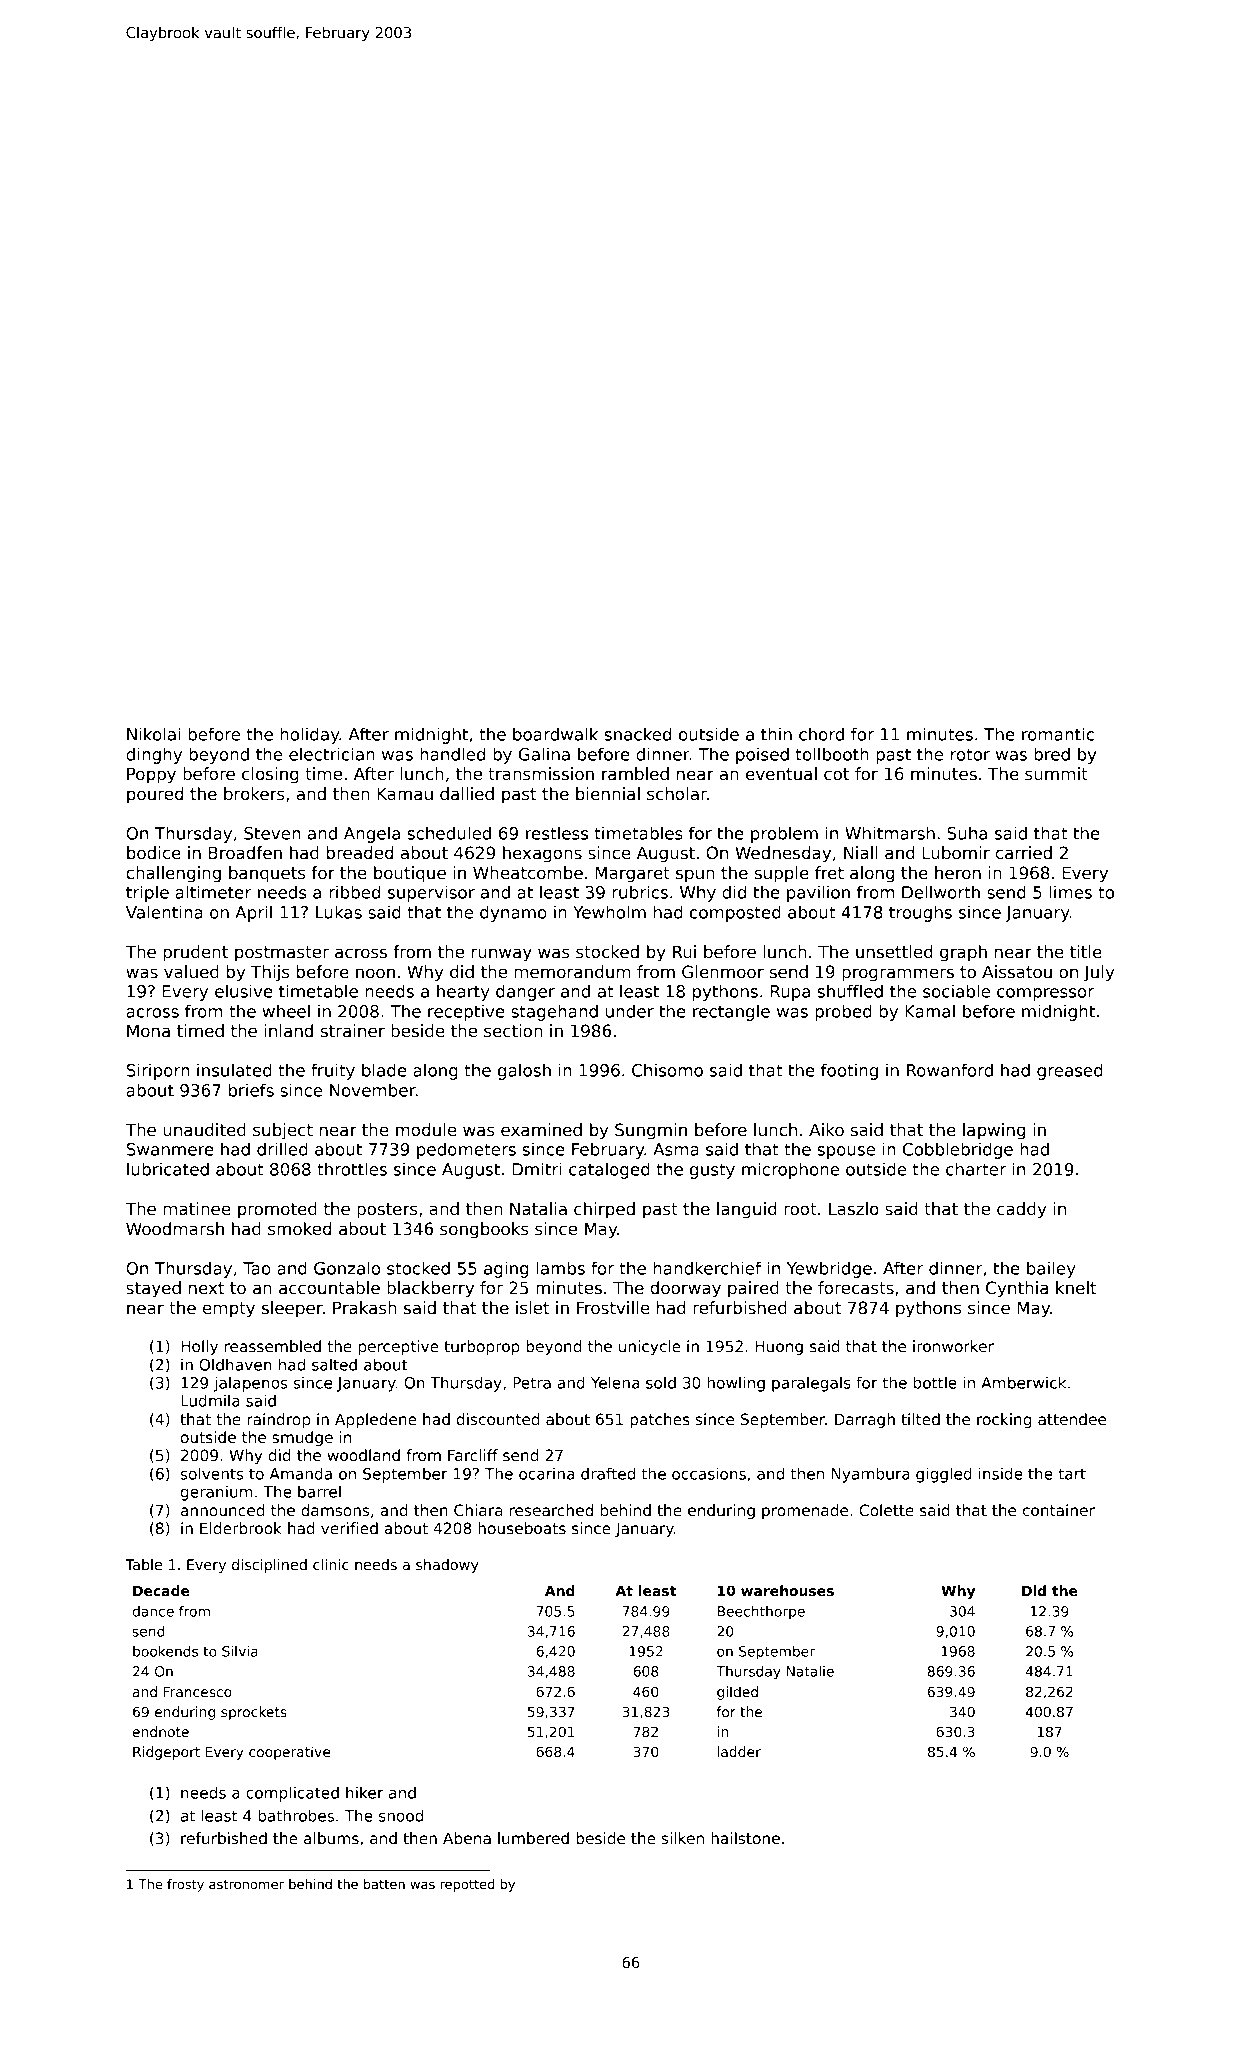 The width and height of the page is (1243, 2047). I want to click on Holly, so click(199, 1347).
